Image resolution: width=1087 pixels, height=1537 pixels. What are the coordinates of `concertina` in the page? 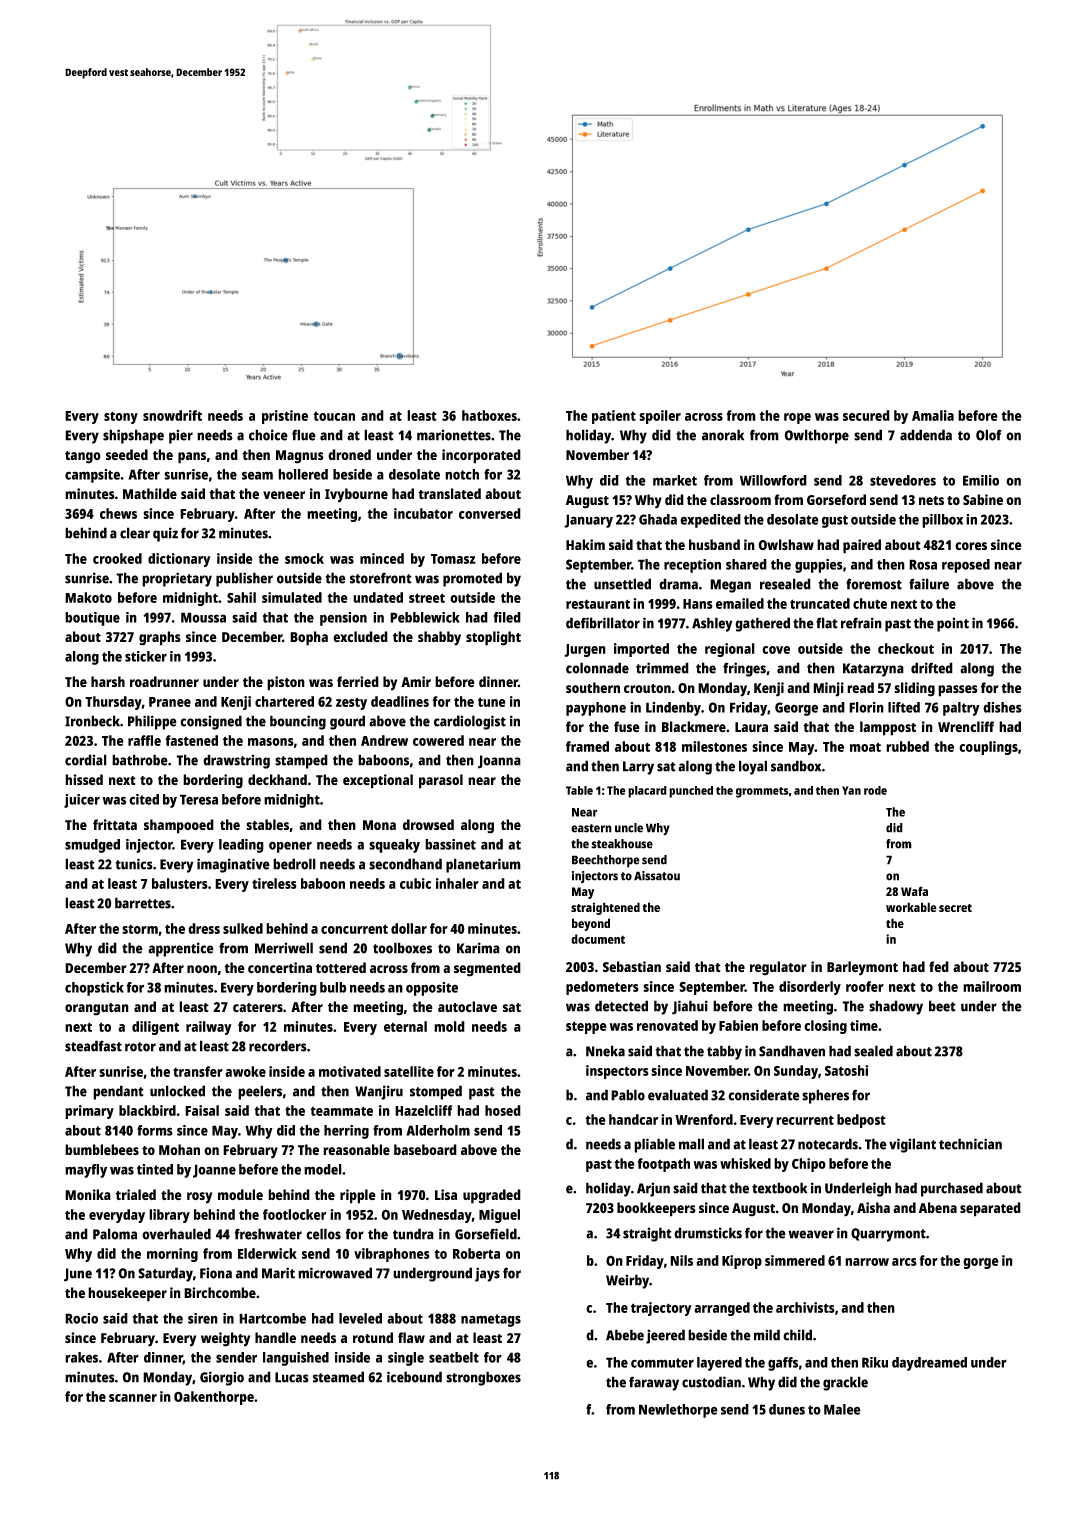 It's located at (280, 968).
